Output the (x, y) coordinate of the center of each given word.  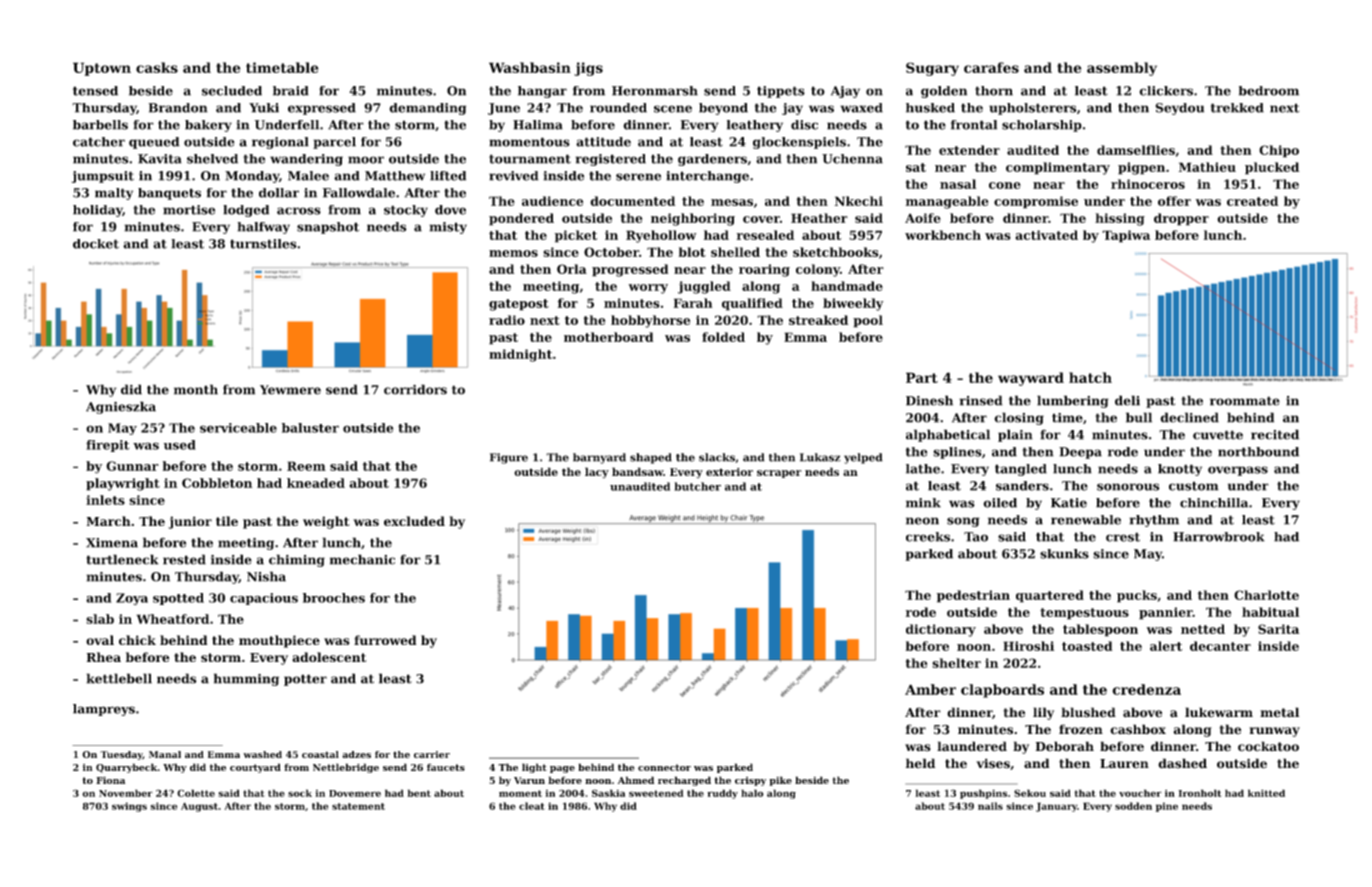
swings (129, 807)
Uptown (102, 69)
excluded (414, 521)
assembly (1122, 69)
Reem (306, 466)
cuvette (1218, 435)
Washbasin (530, 67)
